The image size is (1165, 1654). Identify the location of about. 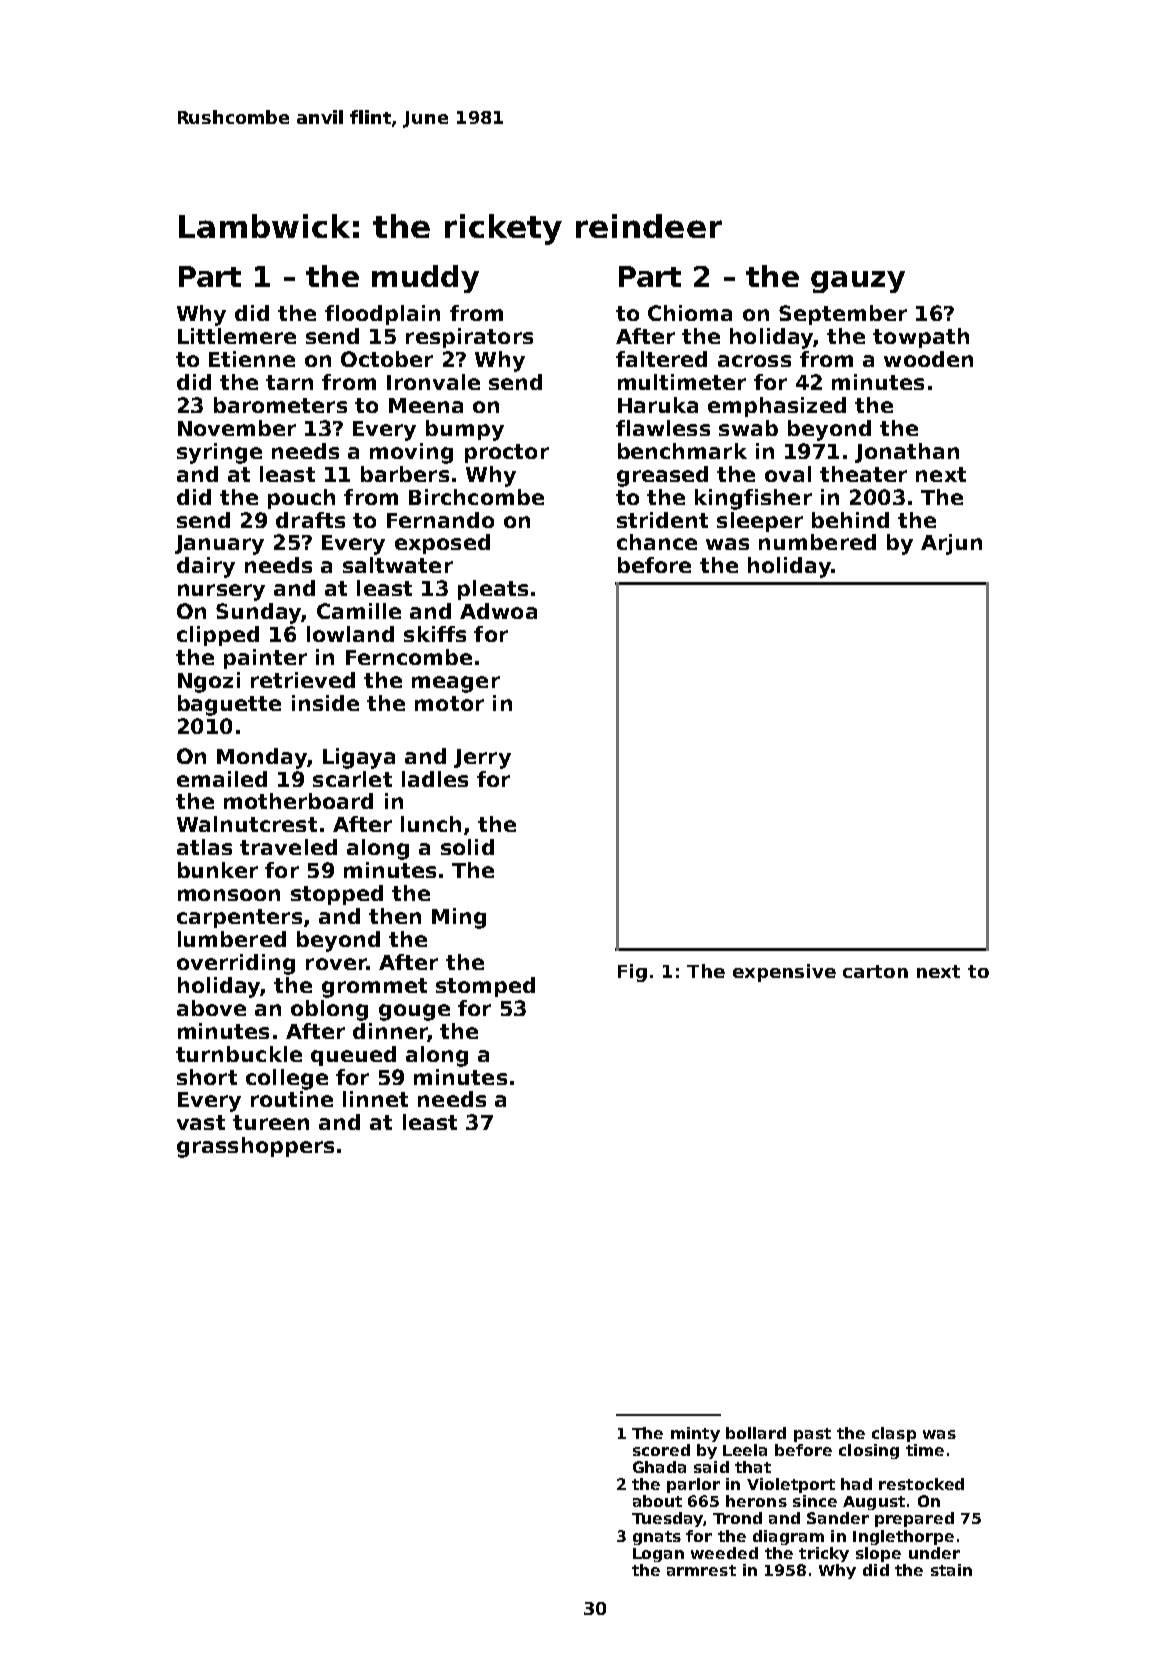
(657, 1501).
